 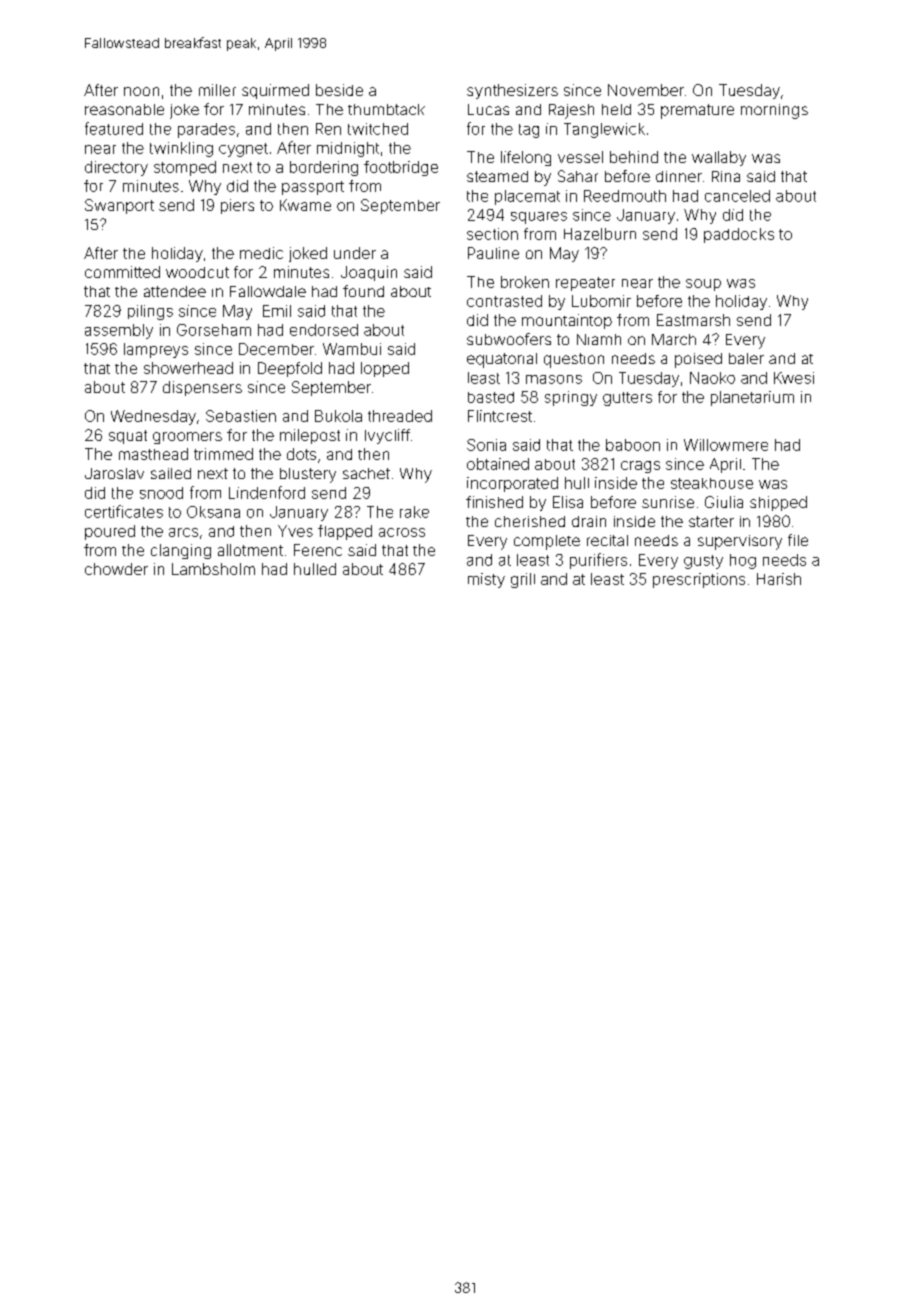 What do you see at coordinates (114, 128) in the document?
I see `featured` at bounding box center [114, 128].
